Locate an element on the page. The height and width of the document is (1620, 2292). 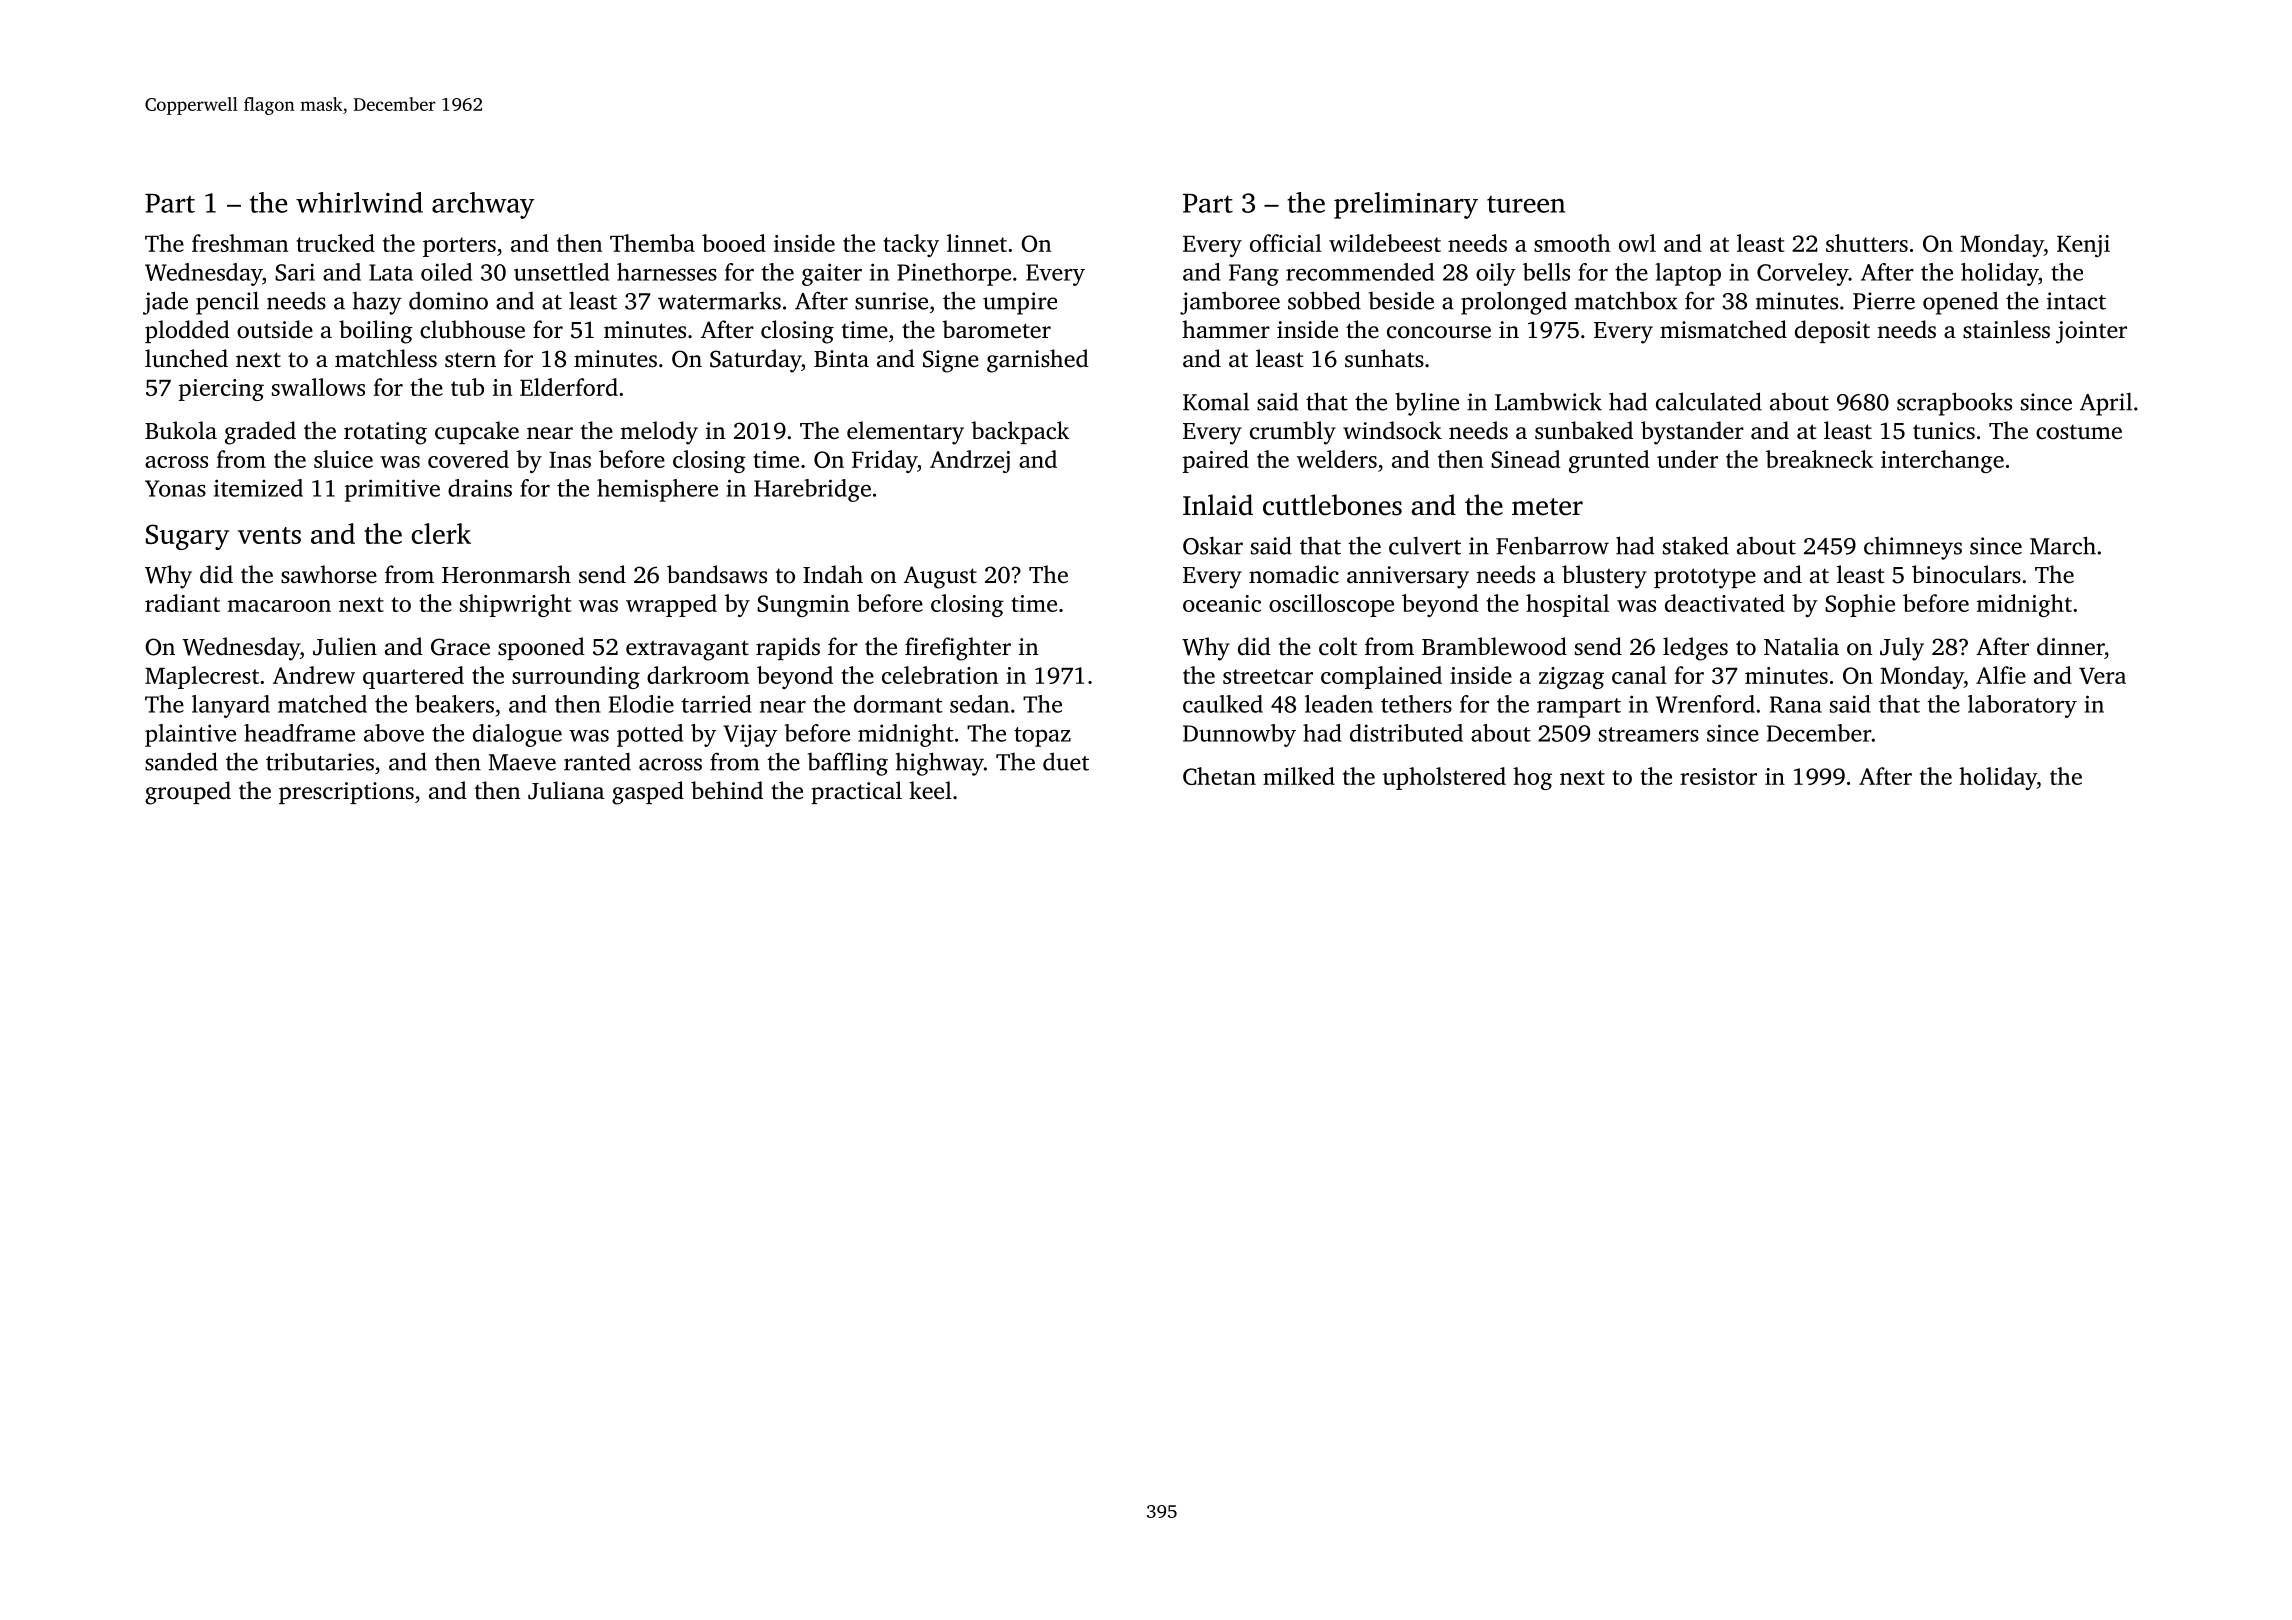
Heronmarsh is located at coordinates (506, 574).
